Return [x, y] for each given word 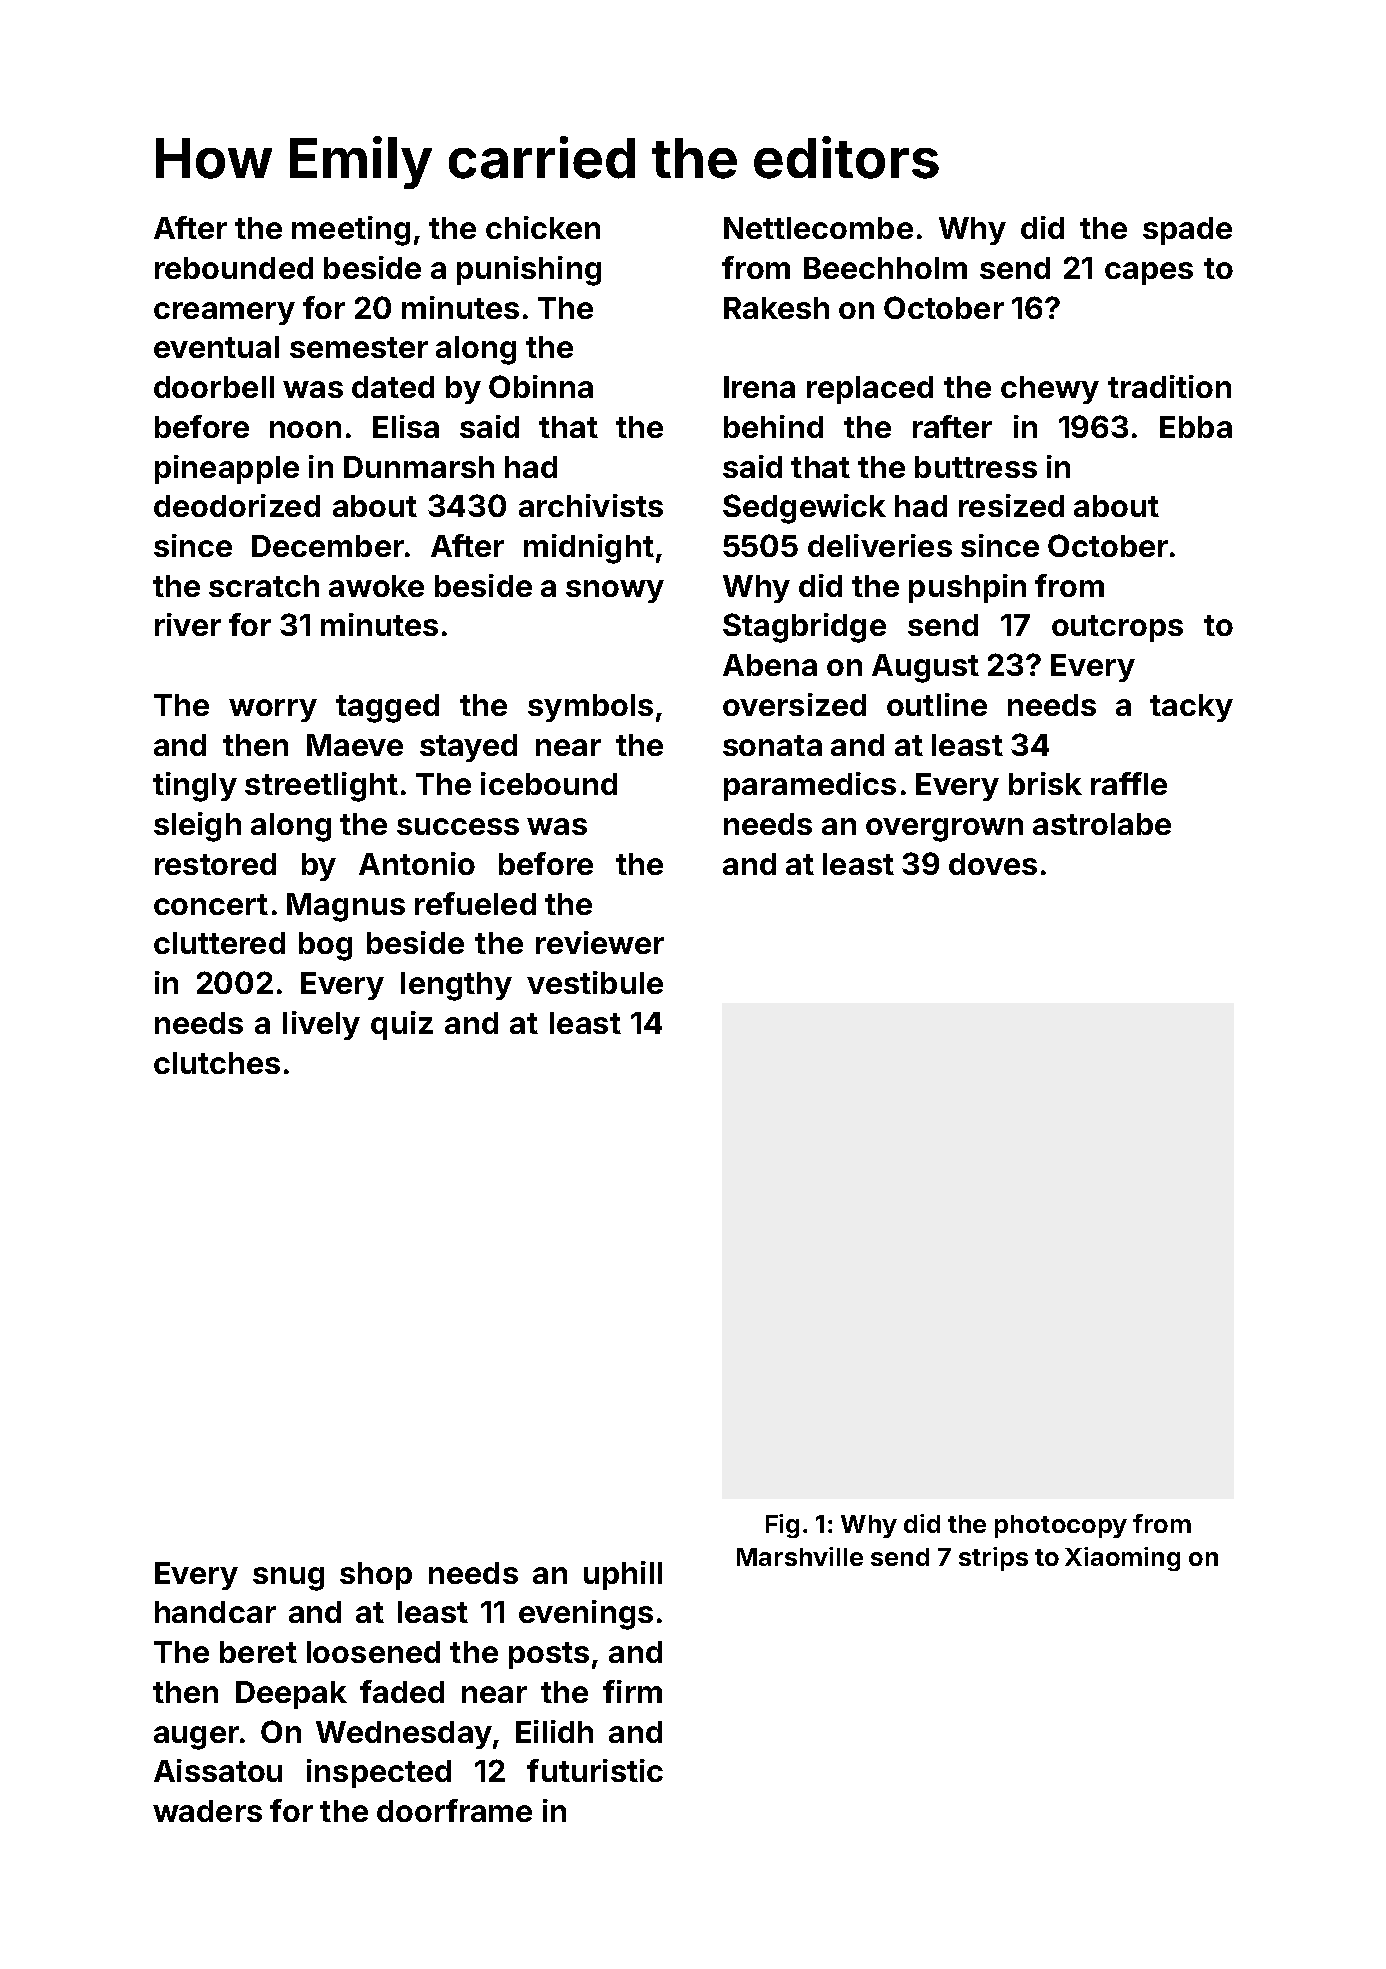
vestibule [595, 982]
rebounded [234, 268]
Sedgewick [804, 509]
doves [993, 864]
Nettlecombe [818, 228]
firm [632, 1691]
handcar [215, 1612]
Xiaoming [1122, 1559]
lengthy [456, 986]
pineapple [227, 469]
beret [258, 1652]
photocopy [1061, 1526]
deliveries [880, 545]
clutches [217, 1063]
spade [1187, 231]
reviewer [600, 942]
